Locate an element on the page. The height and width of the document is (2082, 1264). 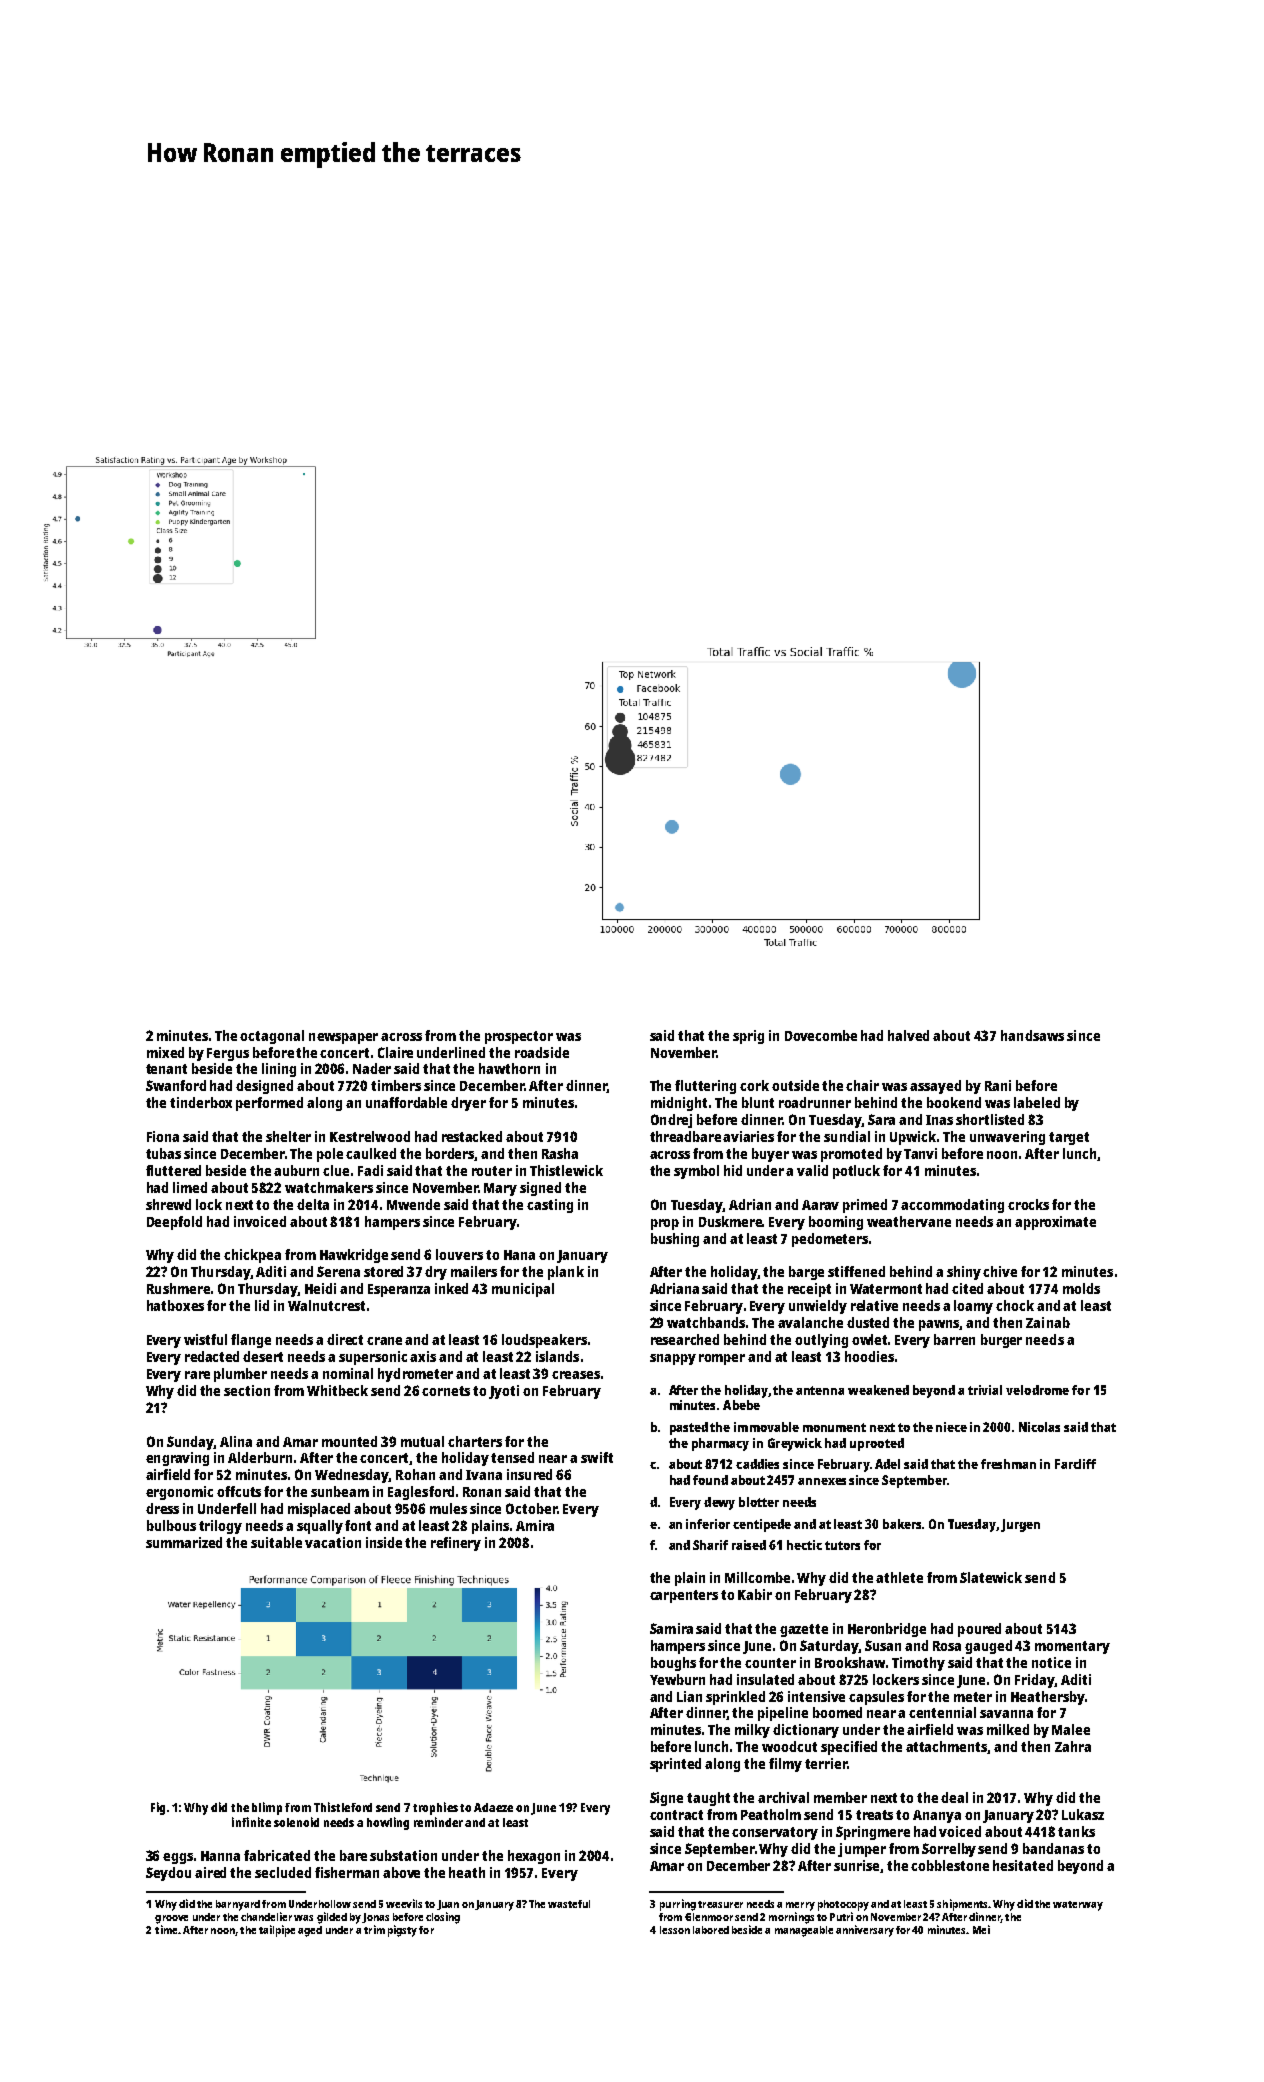
Mei is located at coordinates (981, 1929).
